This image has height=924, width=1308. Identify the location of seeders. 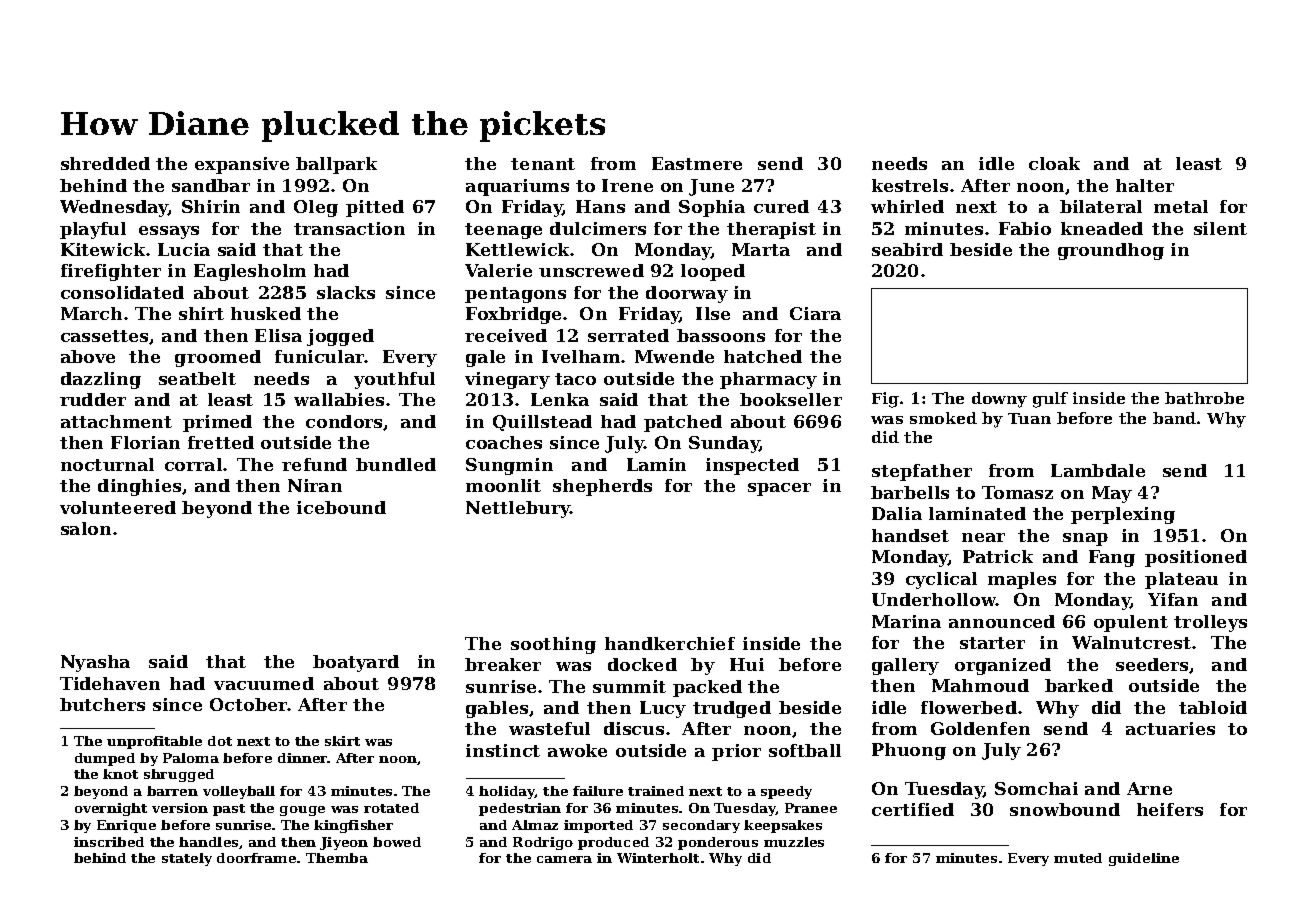
(1152, 664).
